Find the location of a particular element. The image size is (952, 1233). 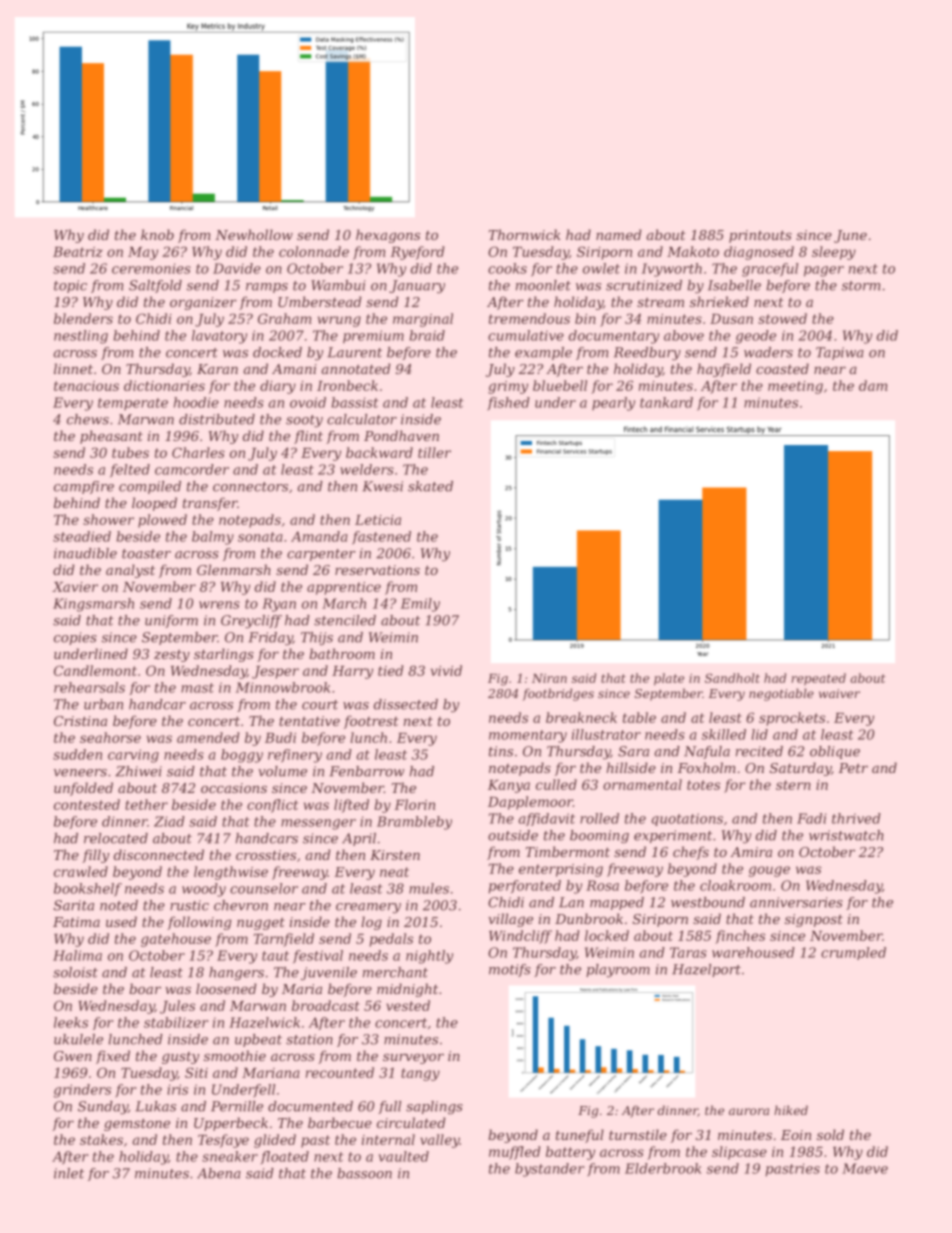

crumpled is located at coordinates (853, 953).
